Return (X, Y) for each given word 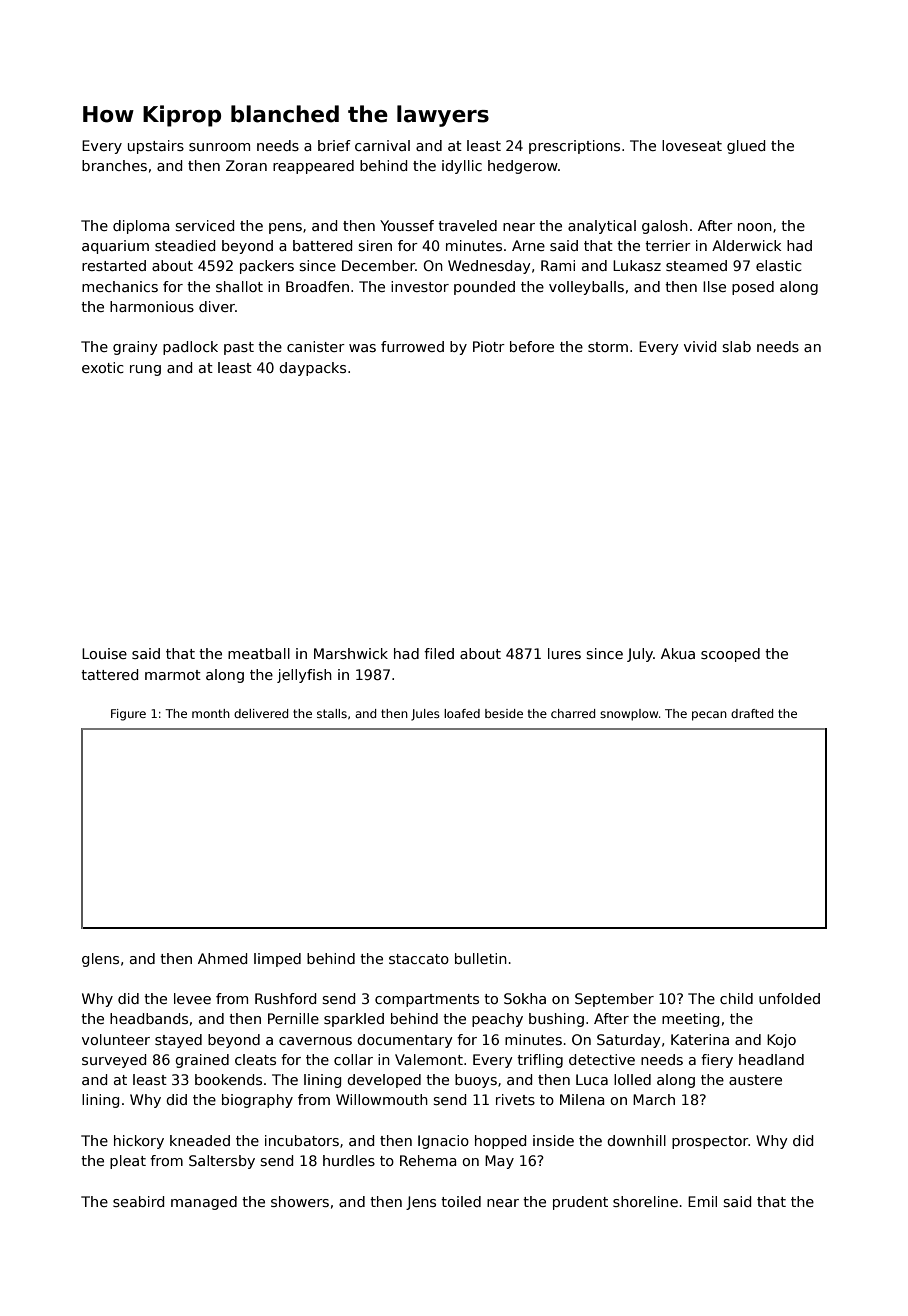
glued (746, 147)
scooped (730, 655)
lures (564, 653)
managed (204, 1203)
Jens (421, 1203)
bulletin (481, 958)
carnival (382, 145)
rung (145, 370)
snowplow (629, 715)
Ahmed (222, 958)
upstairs (156, 147)
